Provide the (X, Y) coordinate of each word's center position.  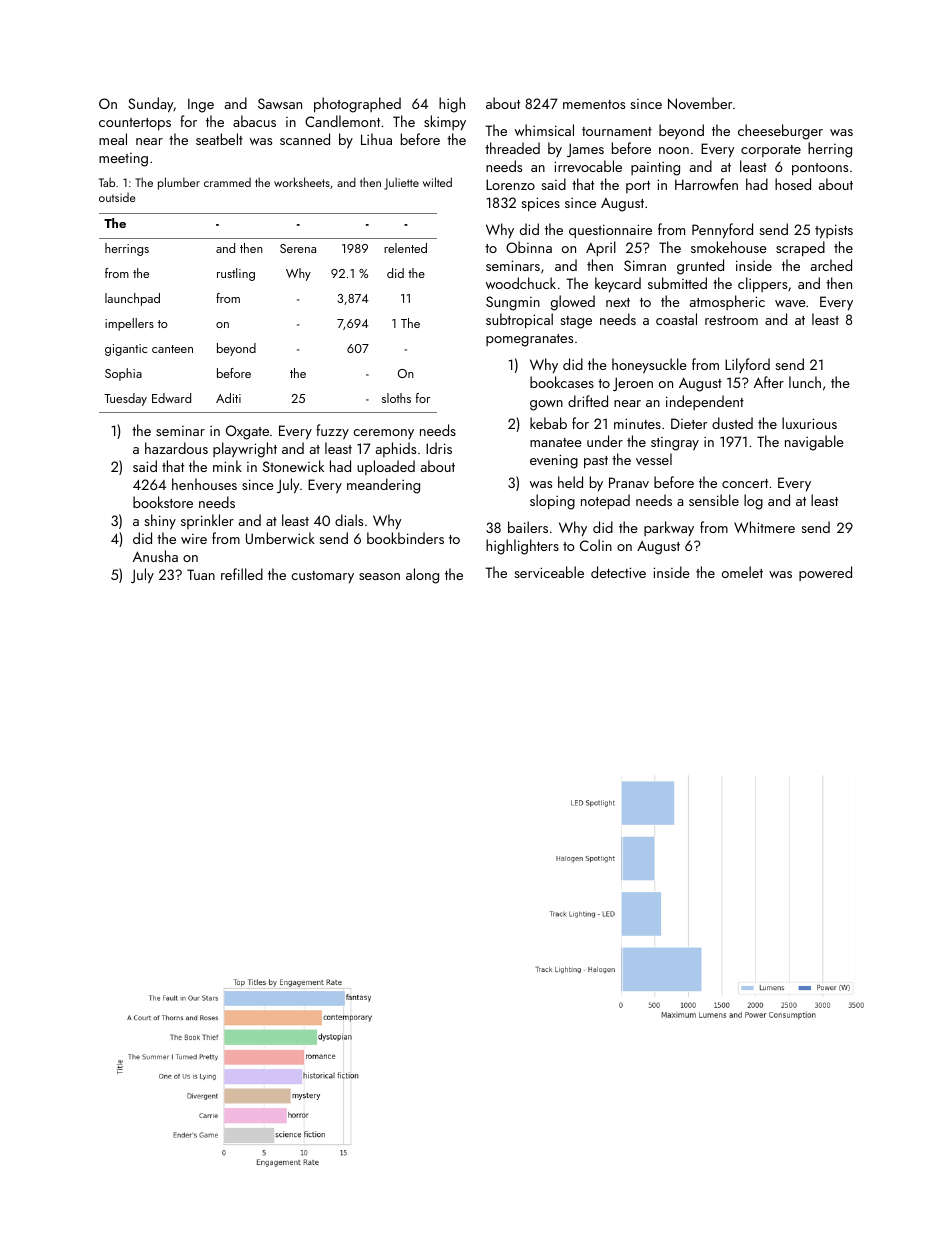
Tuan (201, 574)
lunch (805, 382)
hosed (793, 184)
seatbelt (219, 139)
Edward (171, 398)
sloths (396, 398)
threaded (512, 148)
